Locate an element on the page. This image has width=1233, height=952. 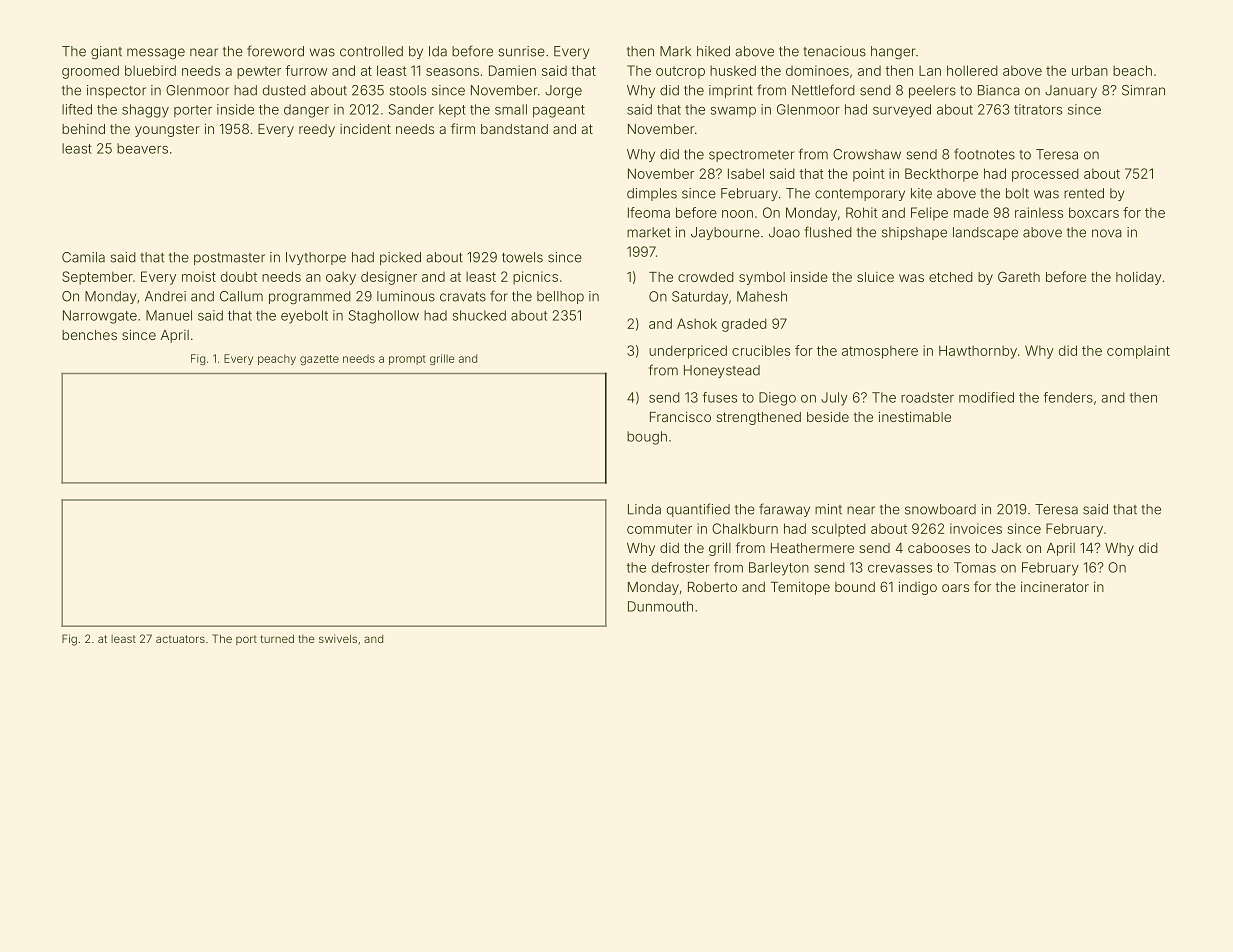
doubt is located at coordinates (239, 276).
